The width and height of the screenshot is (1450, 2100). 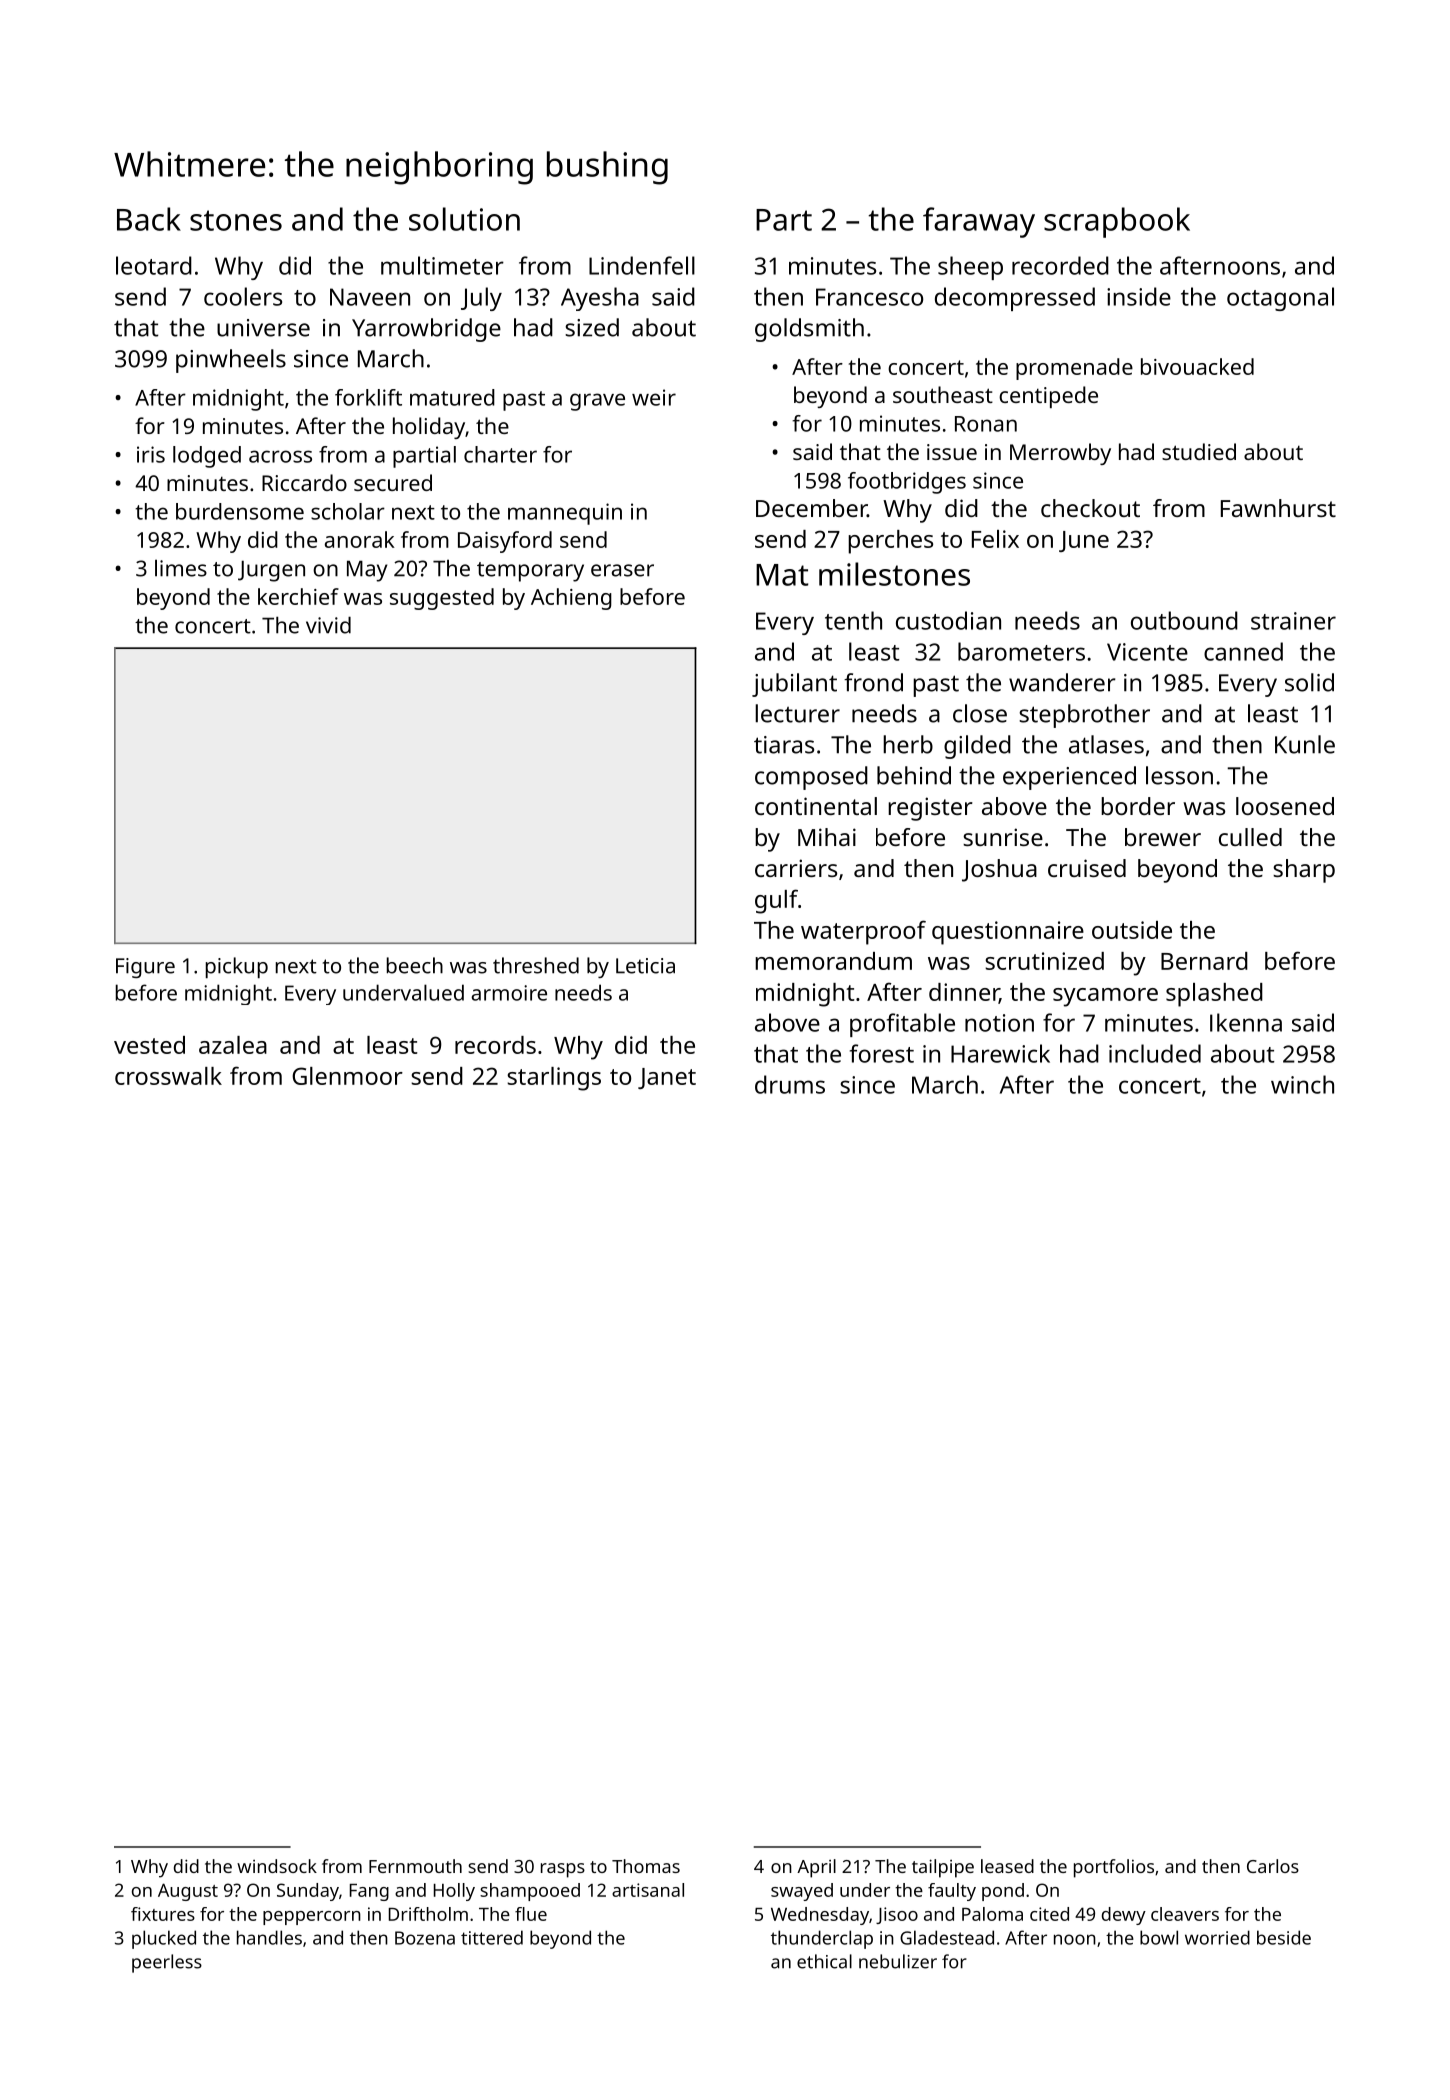 I want to click on pickup, so click(x=237, y=967).
